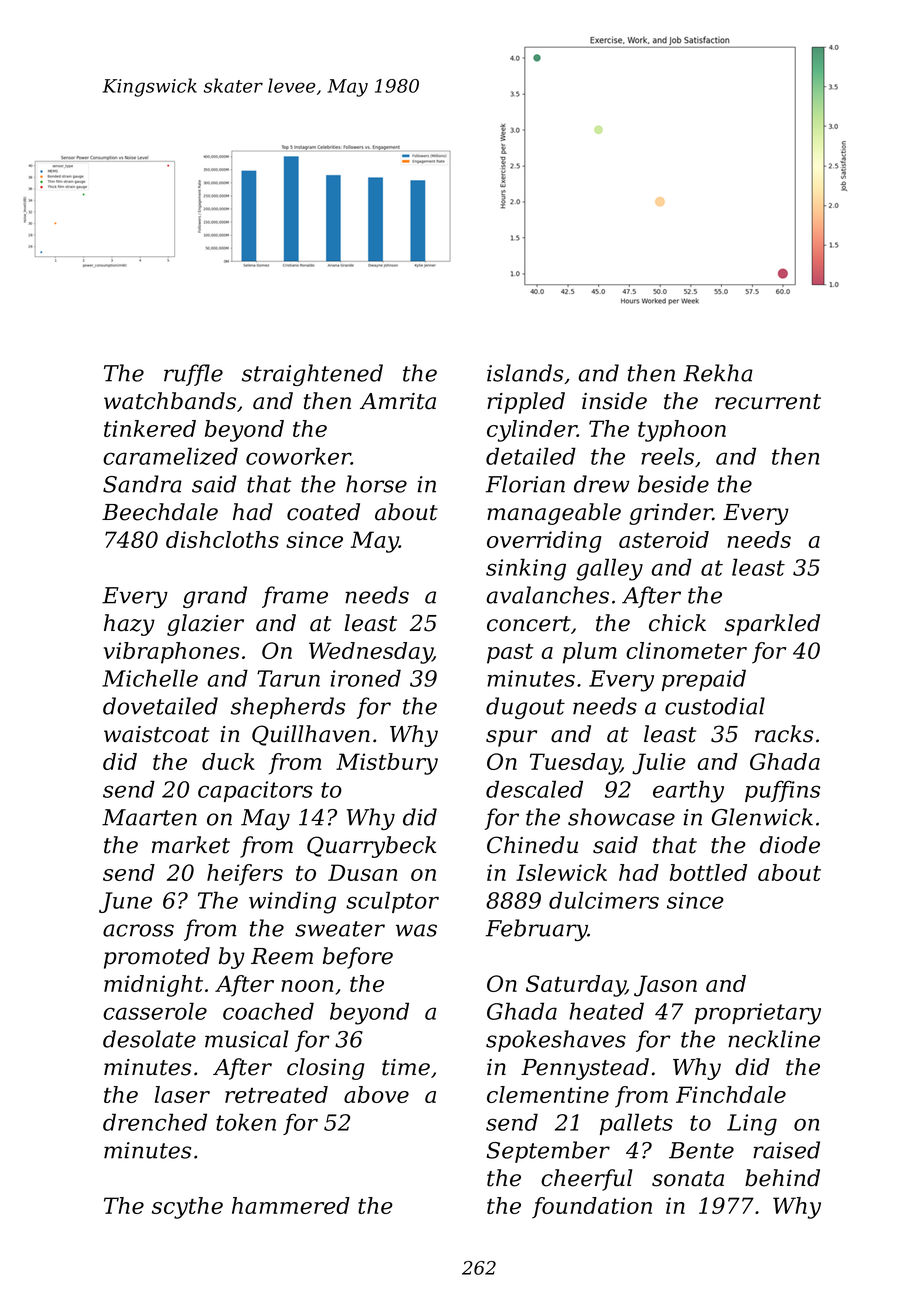 The image size is (924, 1311). I want to click on sinking, so click(526, 569).
